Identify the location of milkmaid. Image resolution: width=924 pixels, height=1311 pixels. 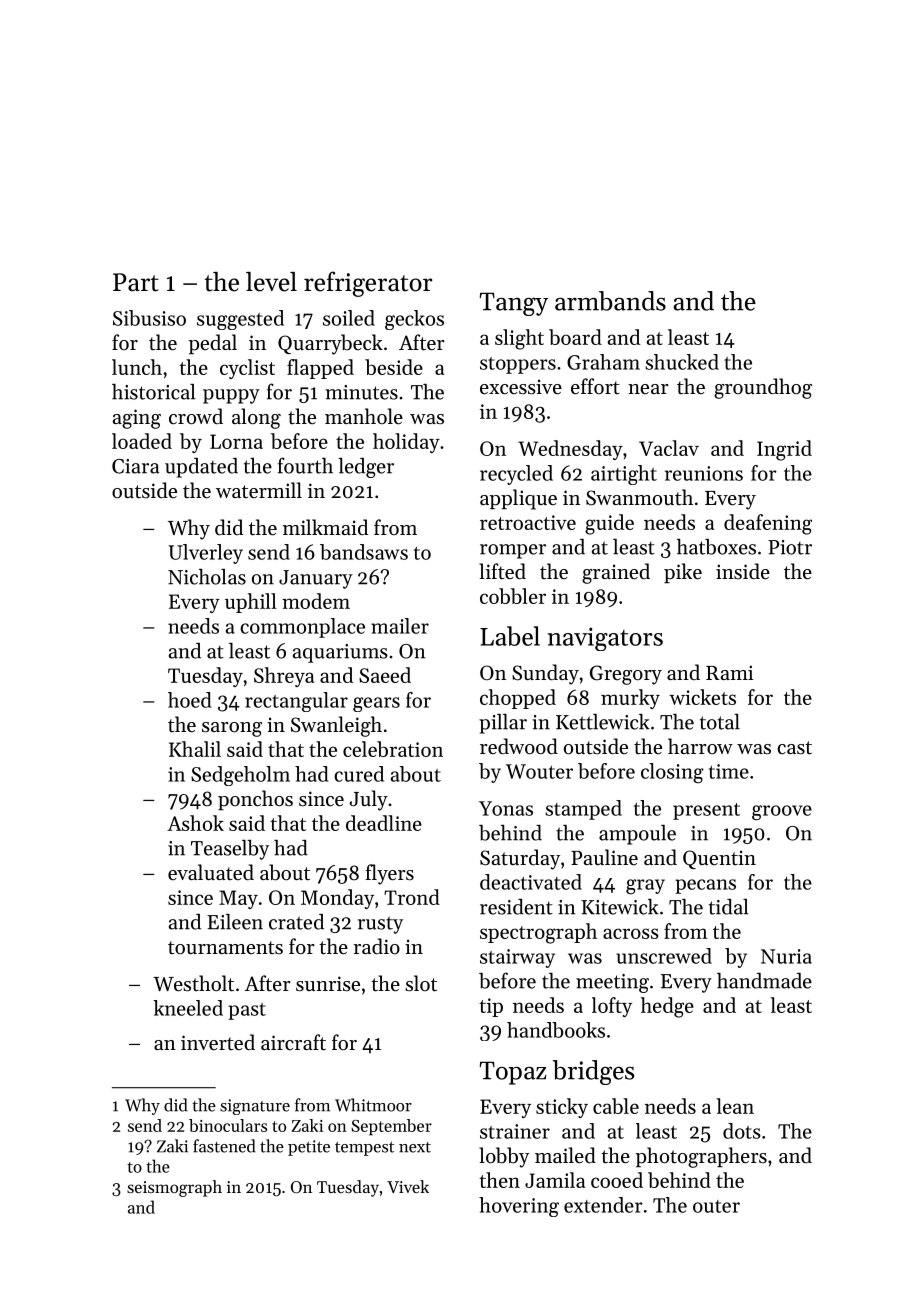
(325, 527).
